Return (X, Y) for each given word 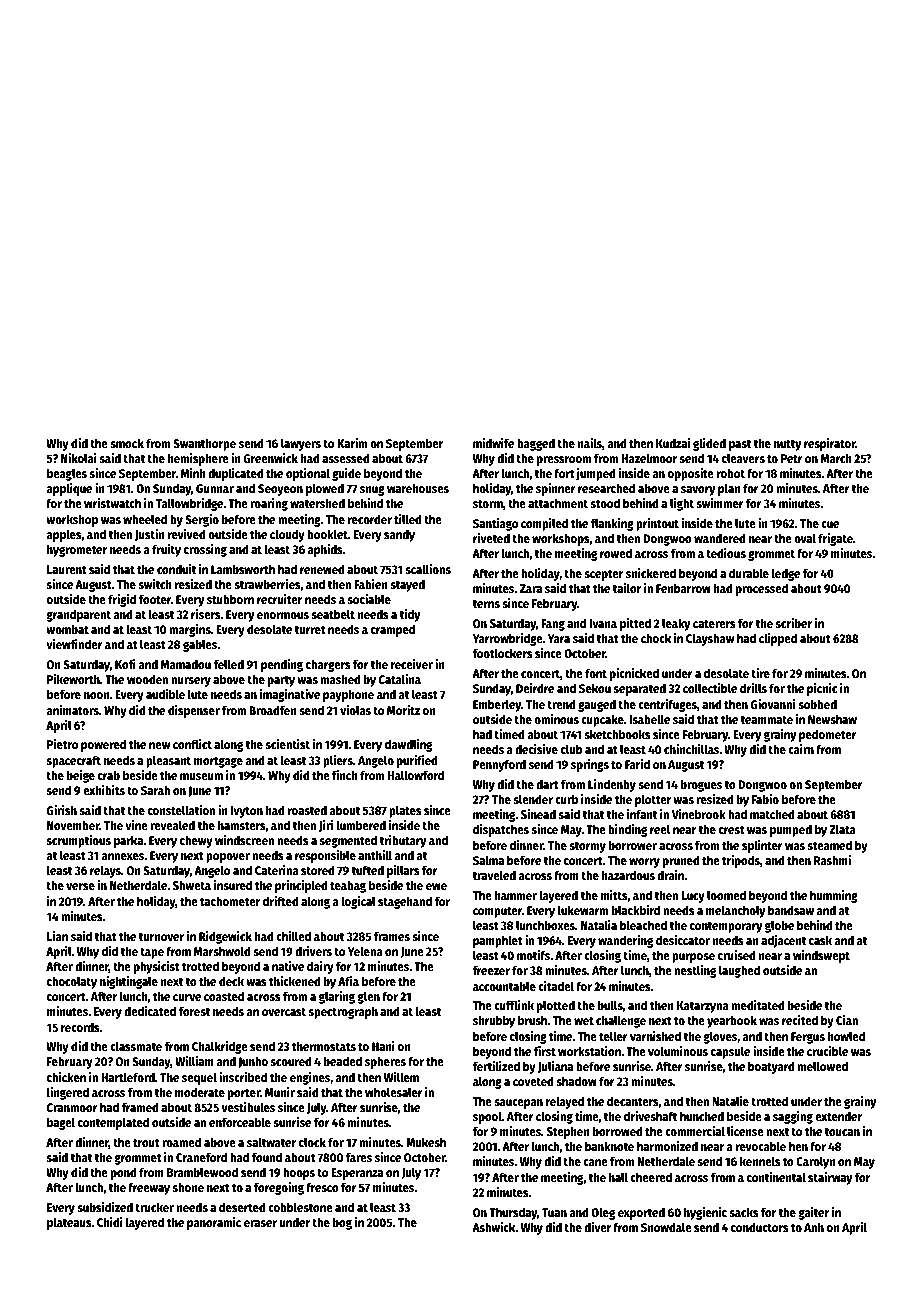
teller (613, 1036)
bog (342, 1223)
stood (605, 503)
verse (80, 886)
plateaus (69, 1223)
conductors (760, 1227)
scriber (794, 623)
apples (64, 535)
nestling (695, 971)
